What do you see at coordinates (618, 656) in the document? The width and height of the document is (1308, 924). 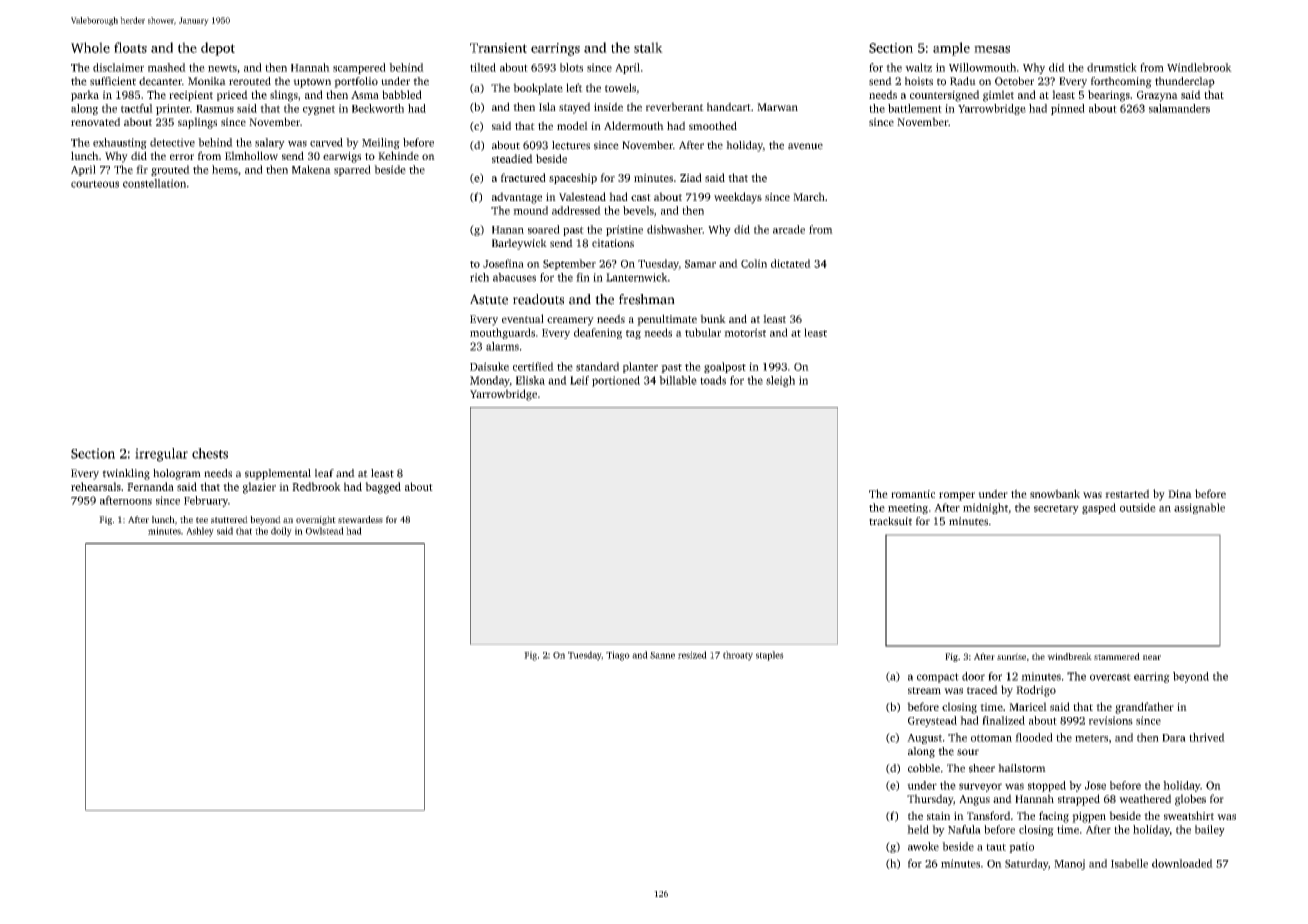 I see `Tiago` at bounding box center [618, 656].
